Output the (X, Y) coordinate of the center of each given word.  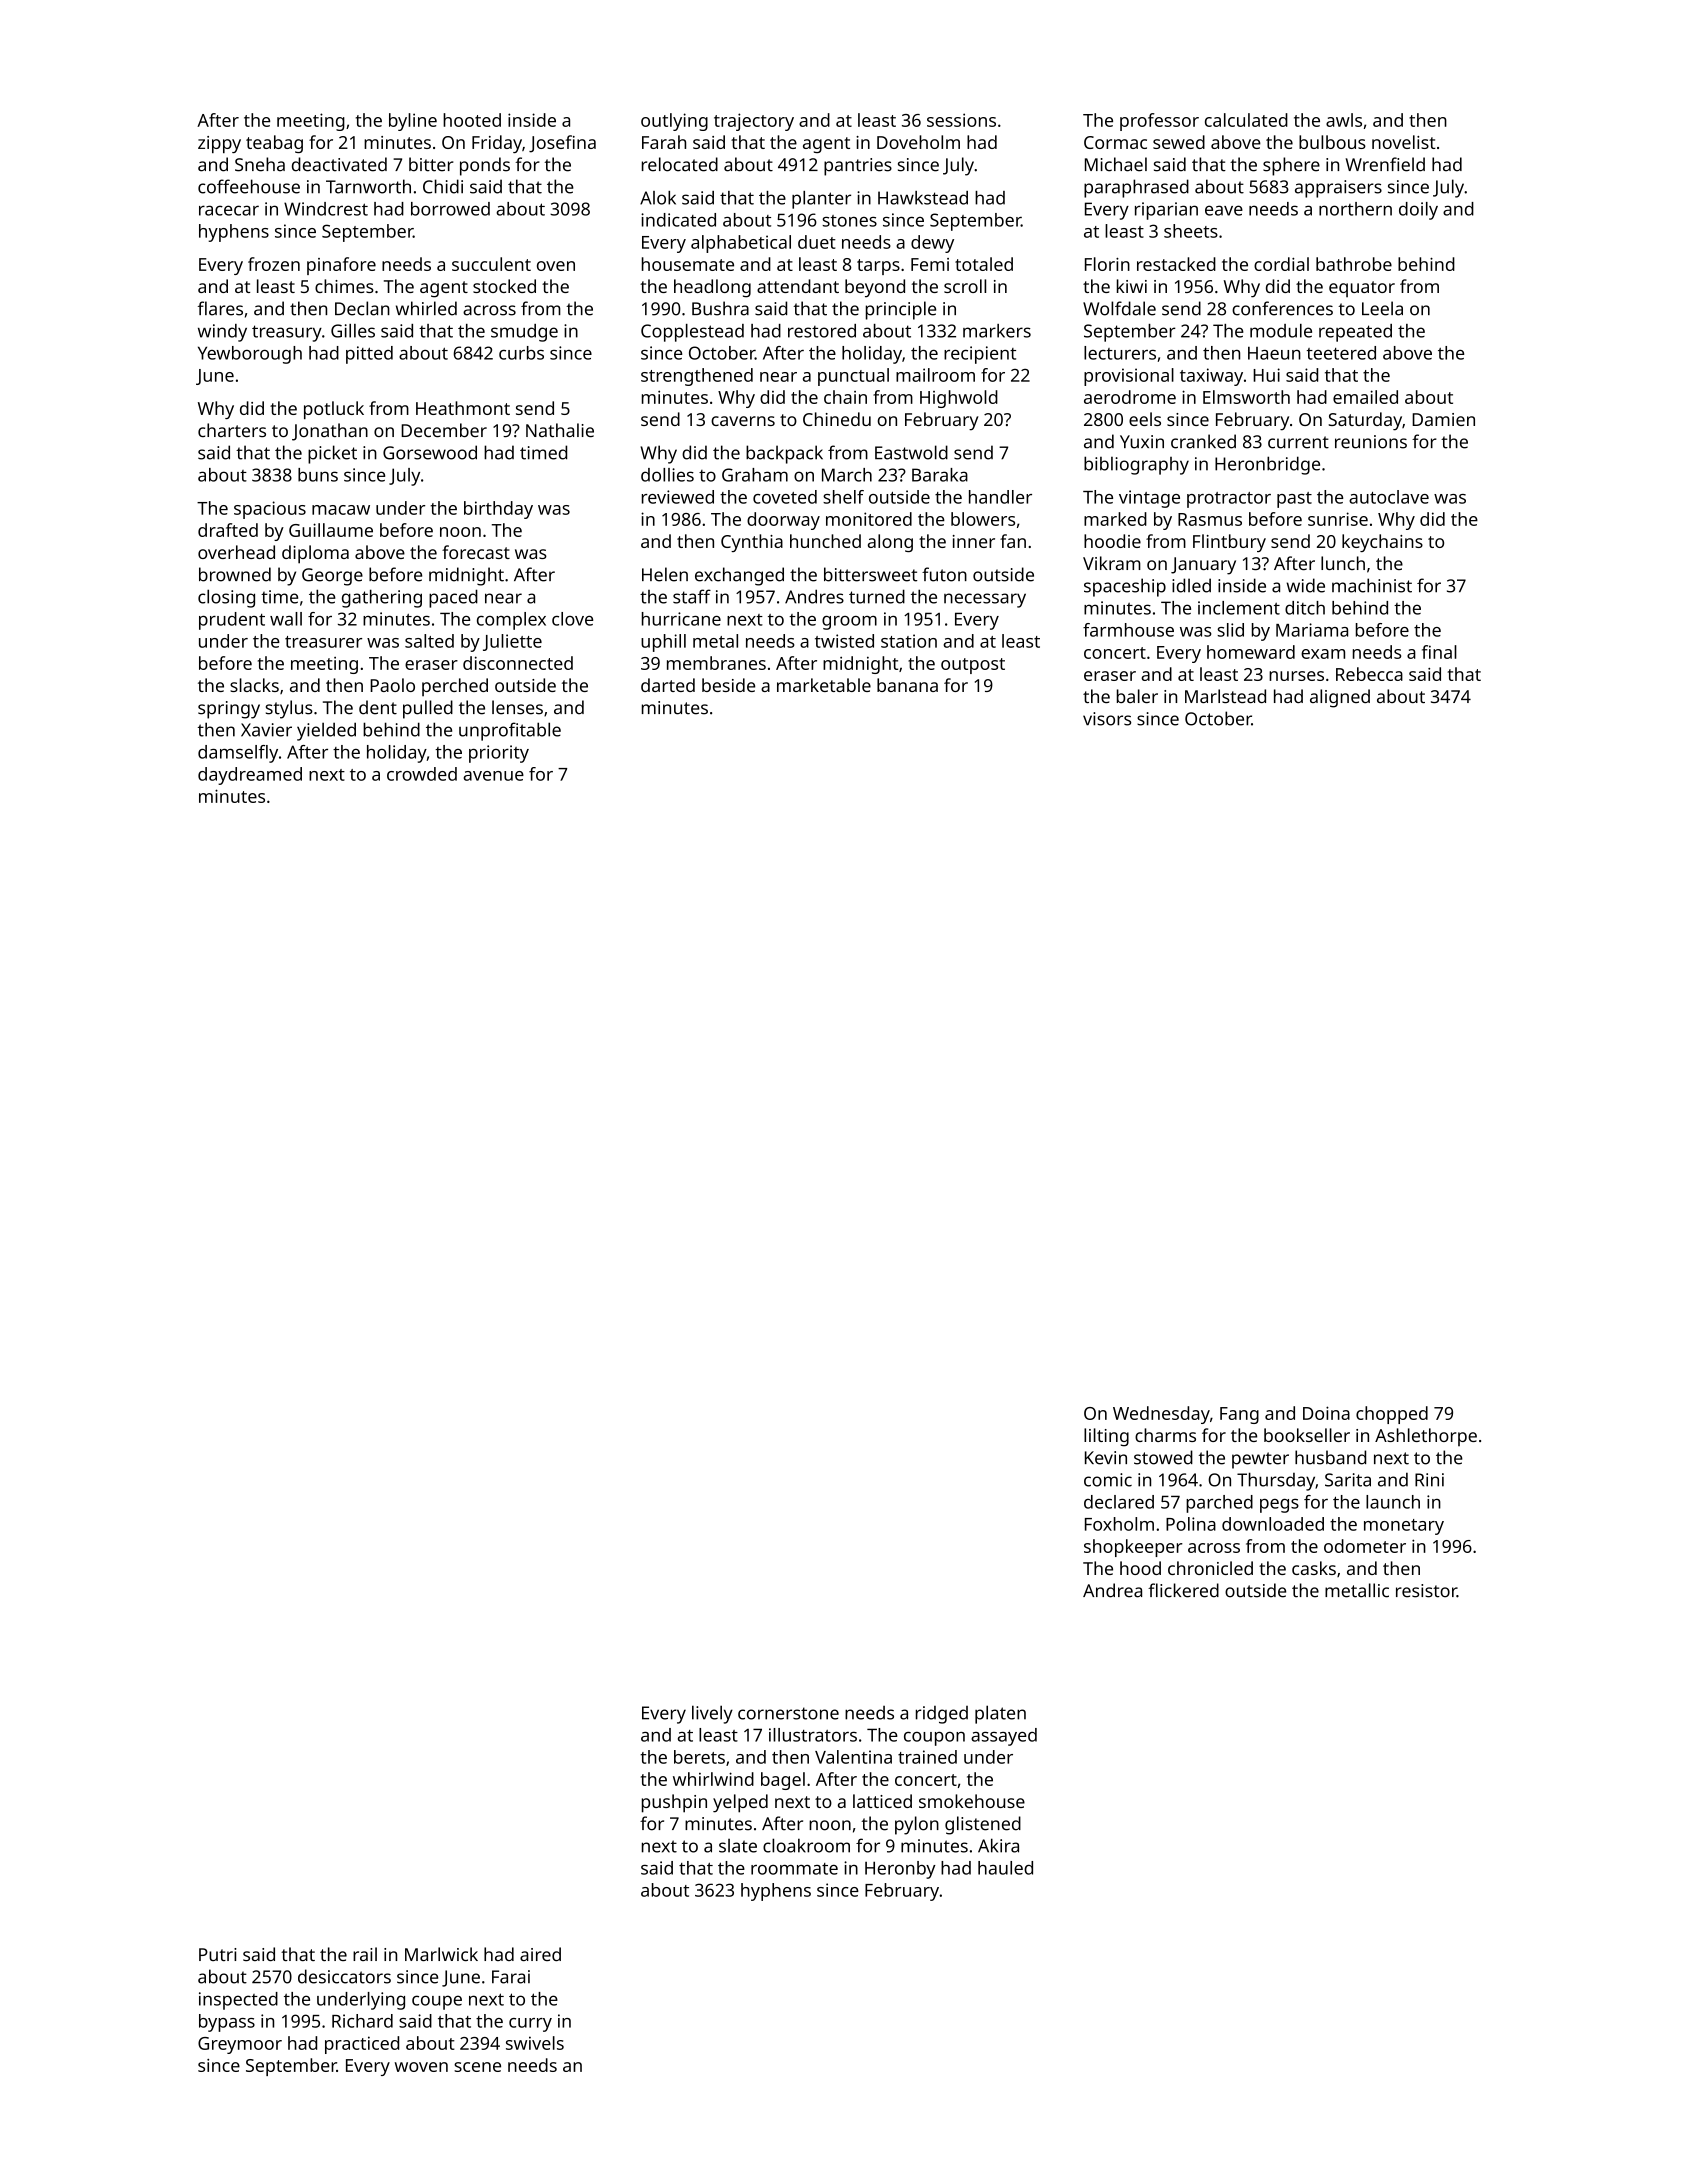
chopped (1392, 1415)
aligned (1340, 698)
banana (907, 685)
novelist (1404, 142)
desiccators (344, 1976)
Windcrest (326, 209)
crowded (422, 774)
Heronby (900, 1870)
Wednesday (1161, 1415)
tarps (878, 267)
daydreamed (250, 776)
